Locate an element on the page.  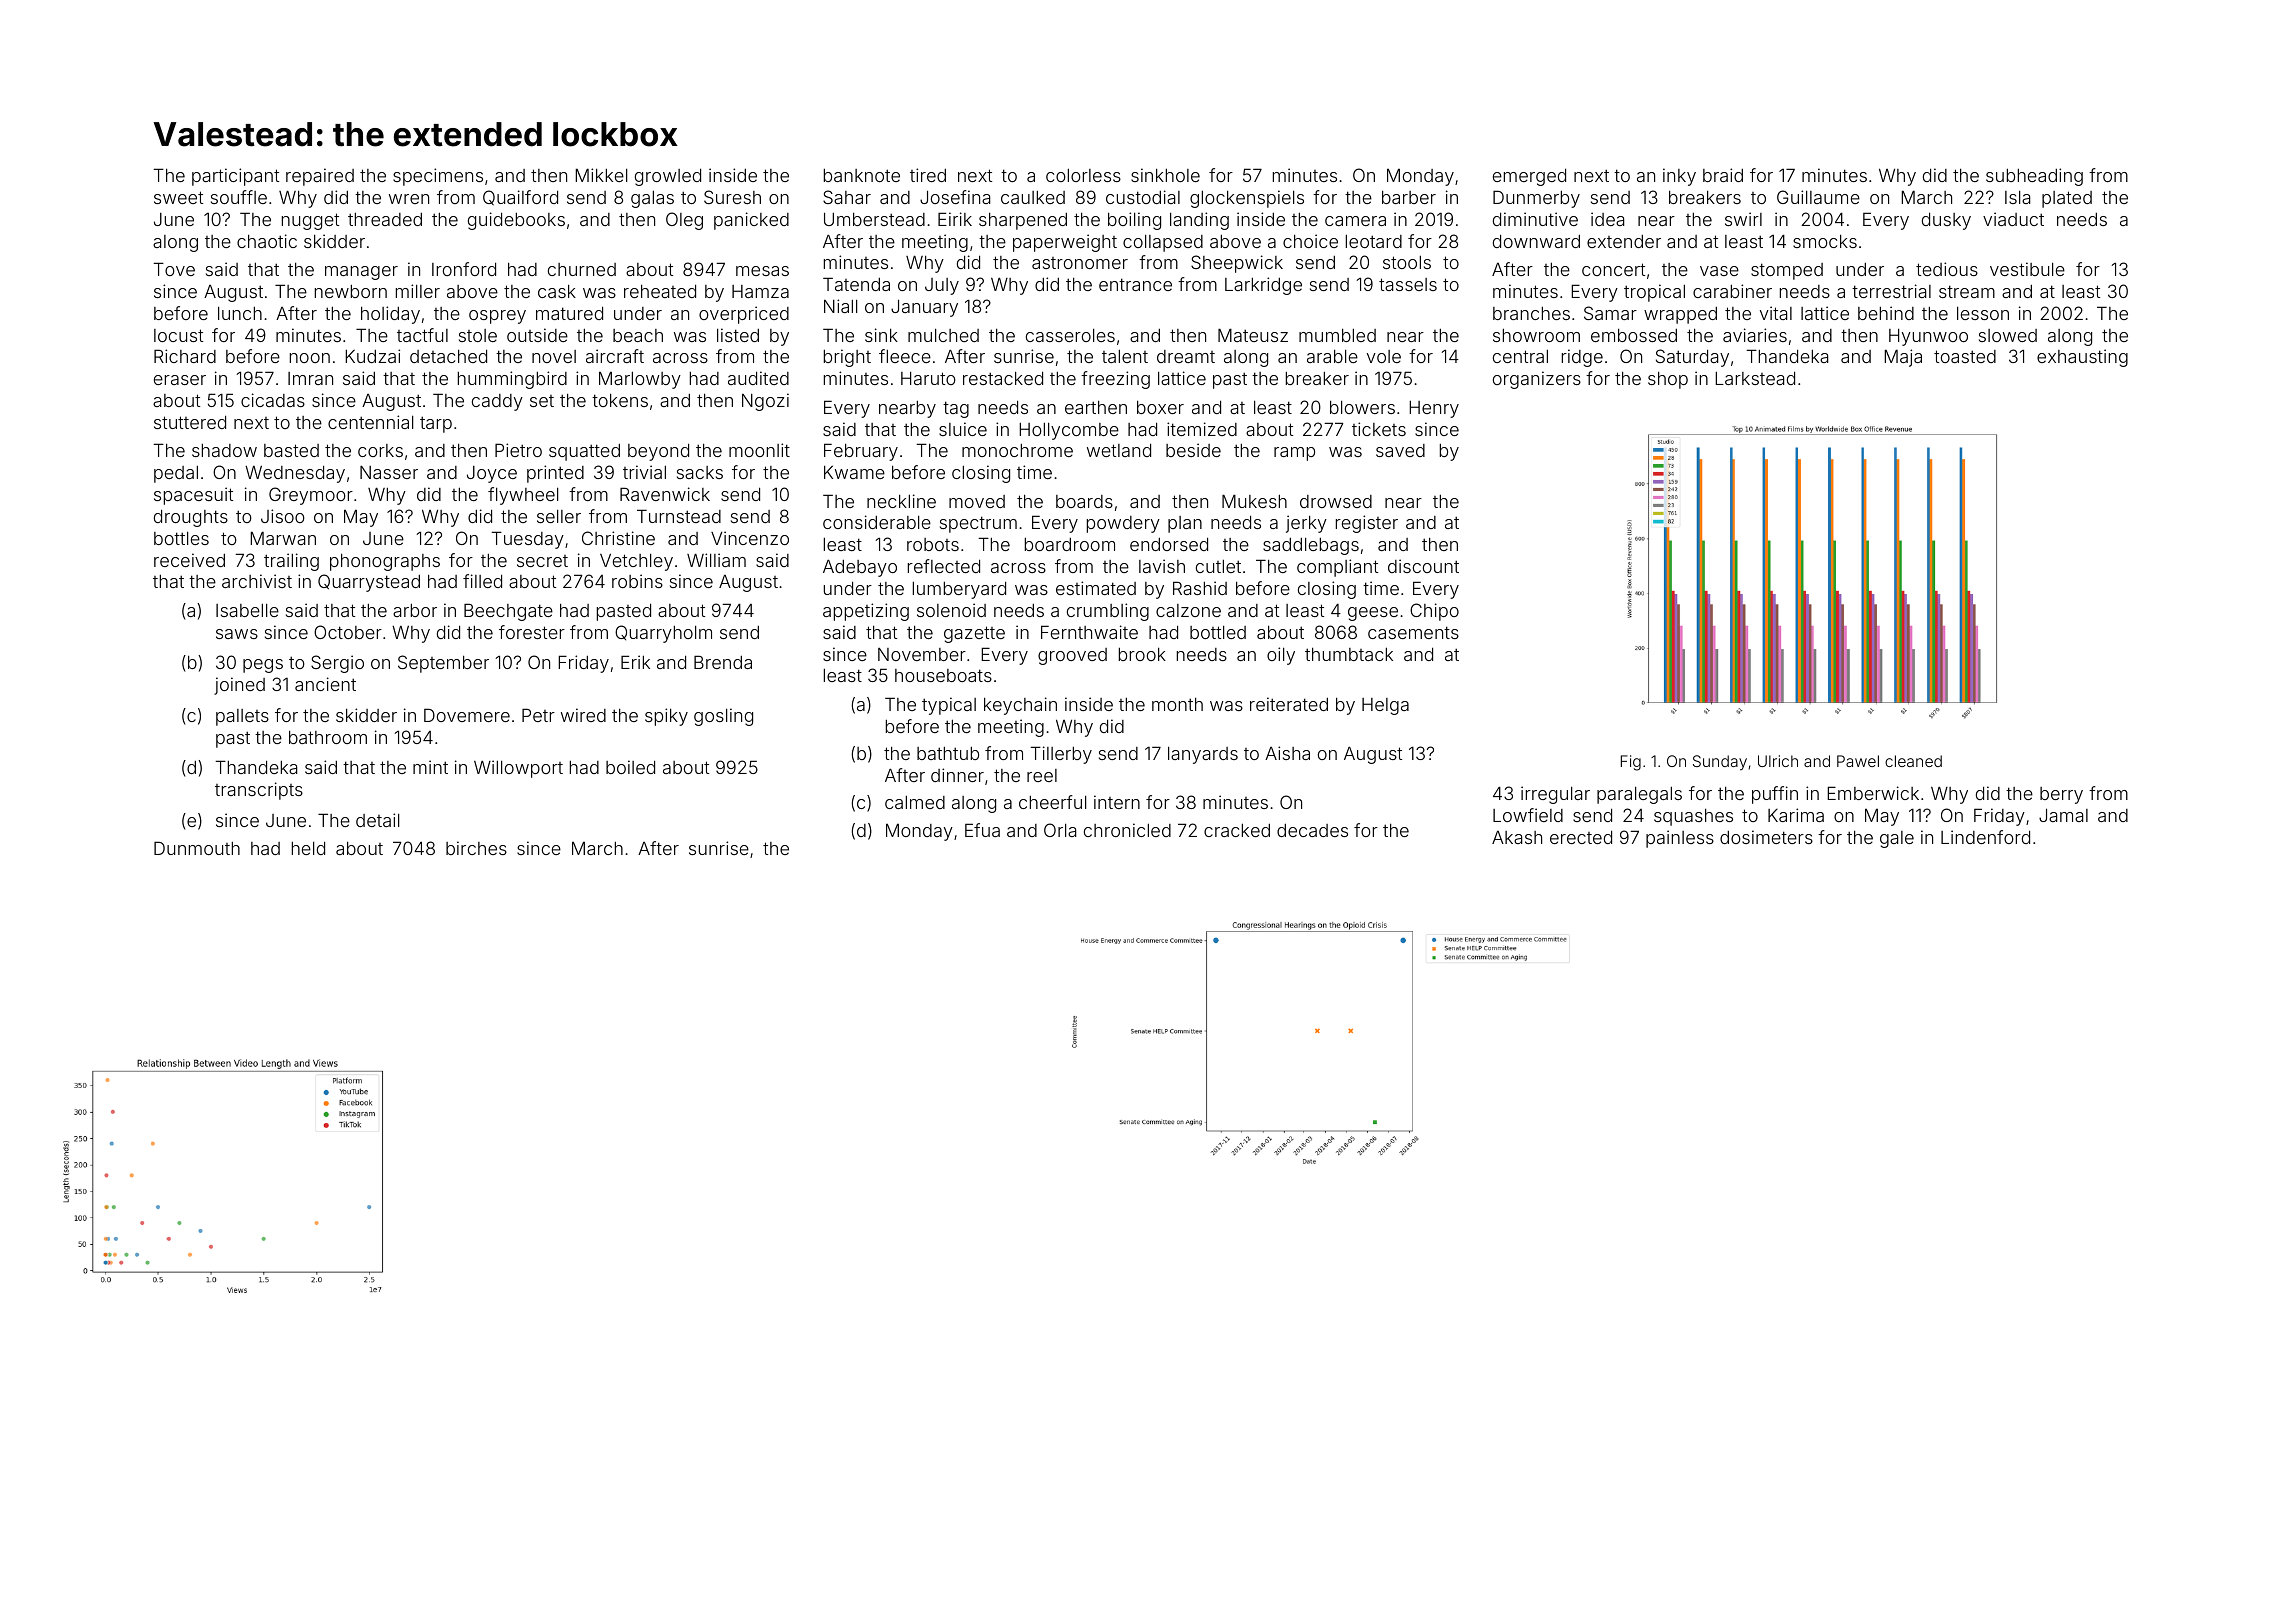
Sergio is located at coordinates (337, 664).
